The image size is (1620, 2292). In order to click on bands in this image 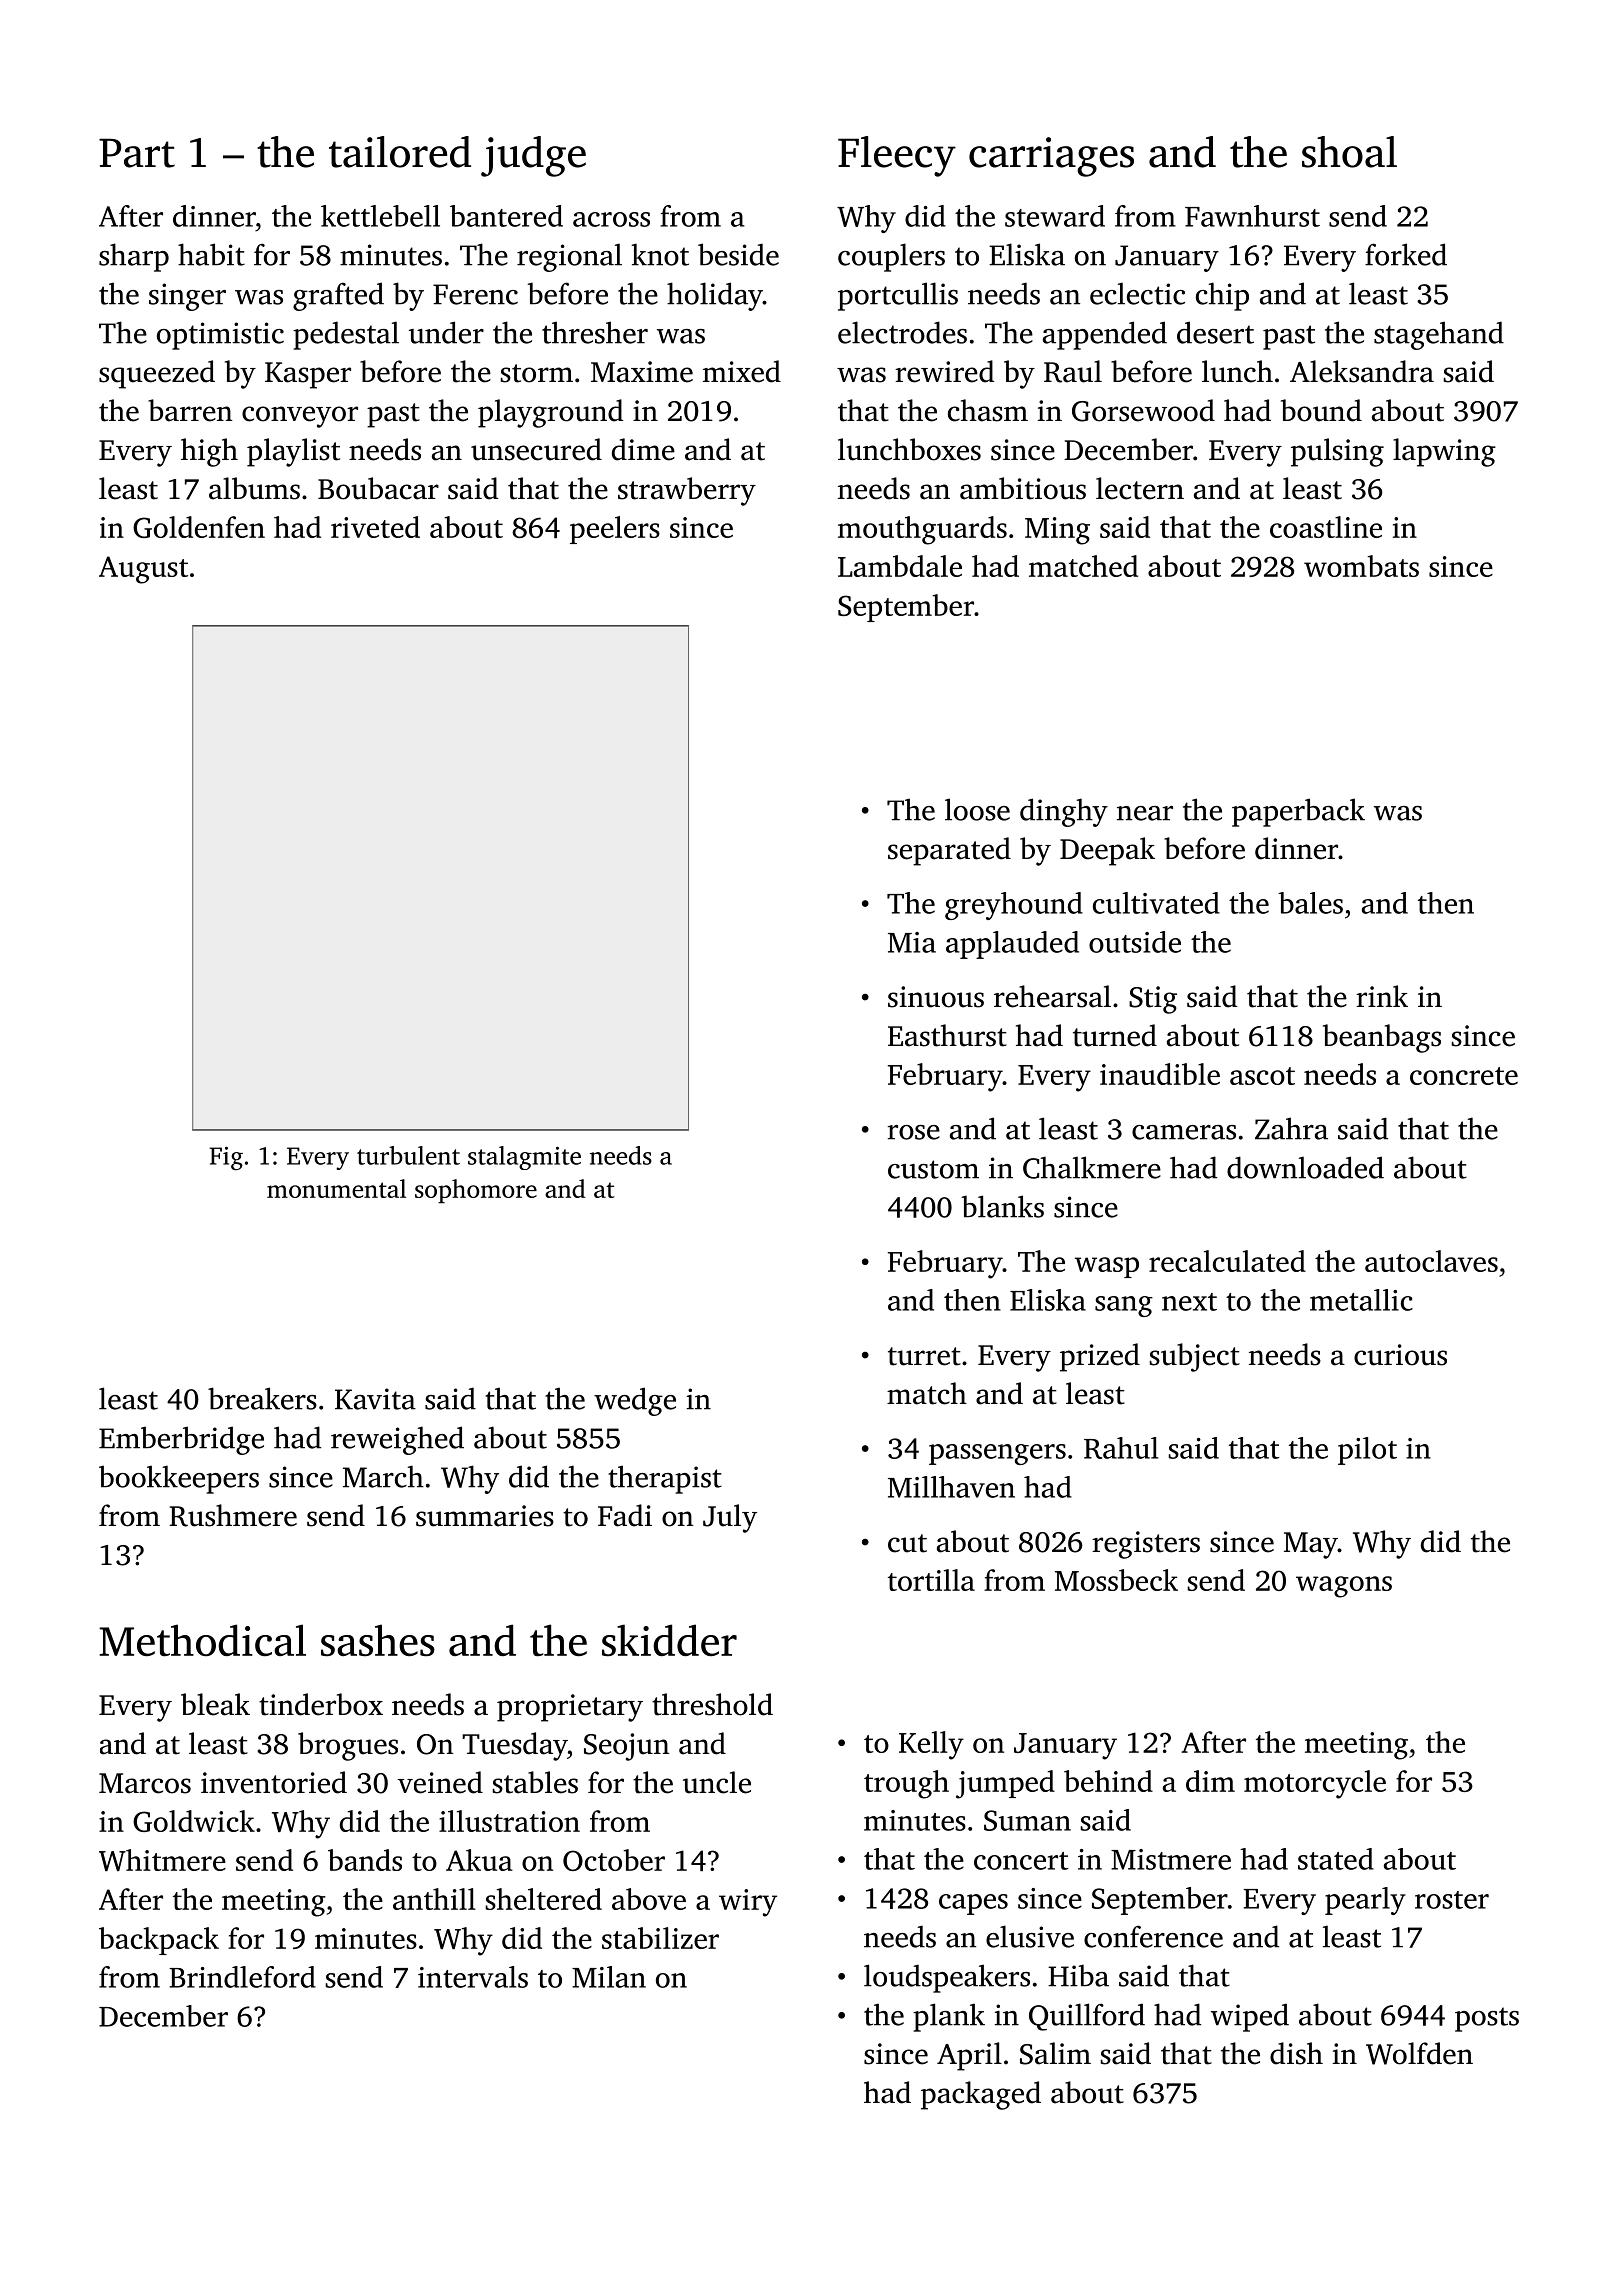, I will do `click(365, 1860)`.
